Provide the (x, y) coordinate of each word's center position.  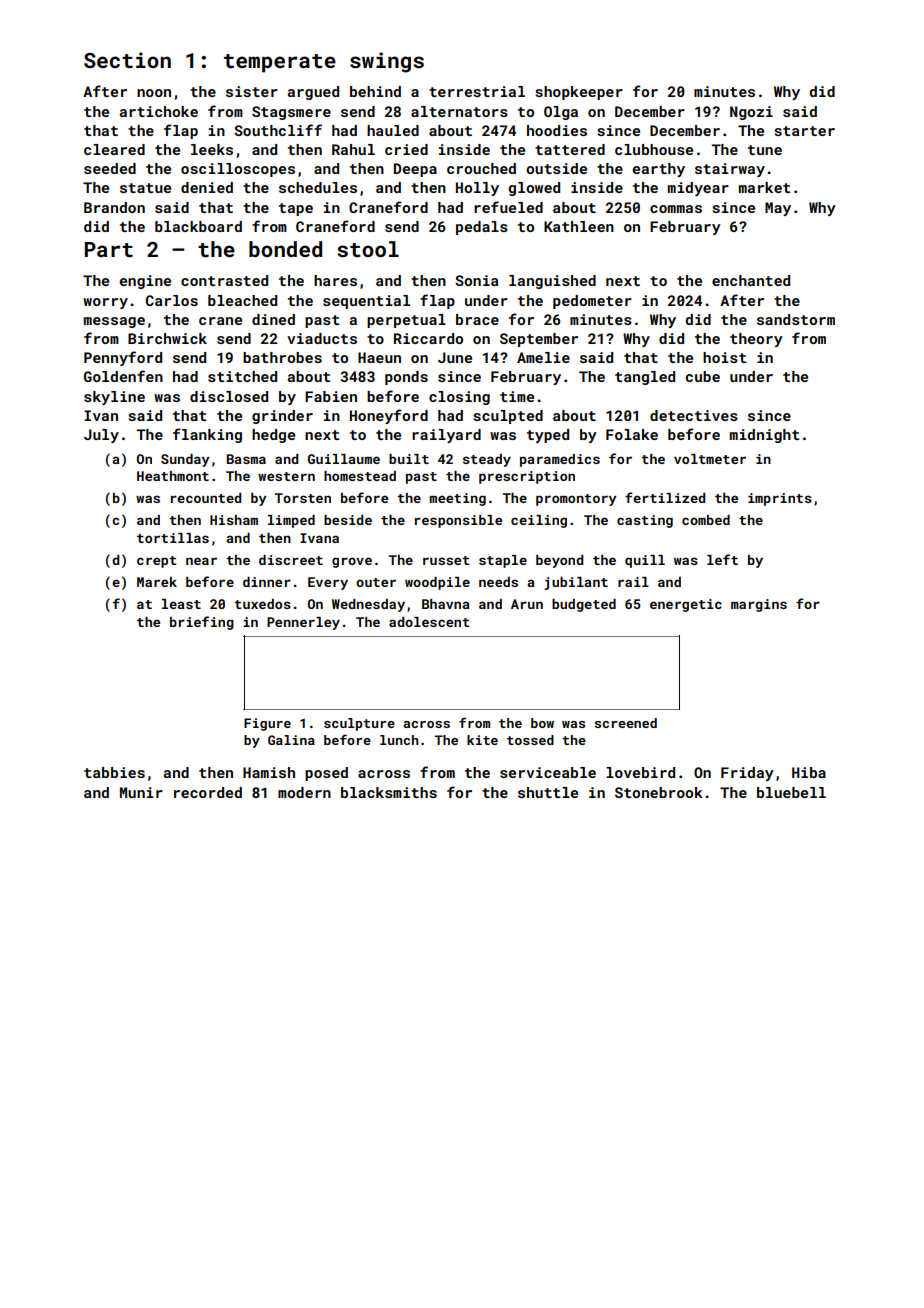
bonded (285, 249)
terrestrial (477, 91)
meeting (457, 499)
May (778, 209)
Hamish (269, 772)
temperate (280, 63)
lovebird (640, 772)
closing (459, 398)
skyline (114, 398)
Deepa (415, 170)
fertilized (665, 497)
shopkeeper (579, 93)
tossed (530, 740)
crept (157, 562)
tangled (645, 378)
